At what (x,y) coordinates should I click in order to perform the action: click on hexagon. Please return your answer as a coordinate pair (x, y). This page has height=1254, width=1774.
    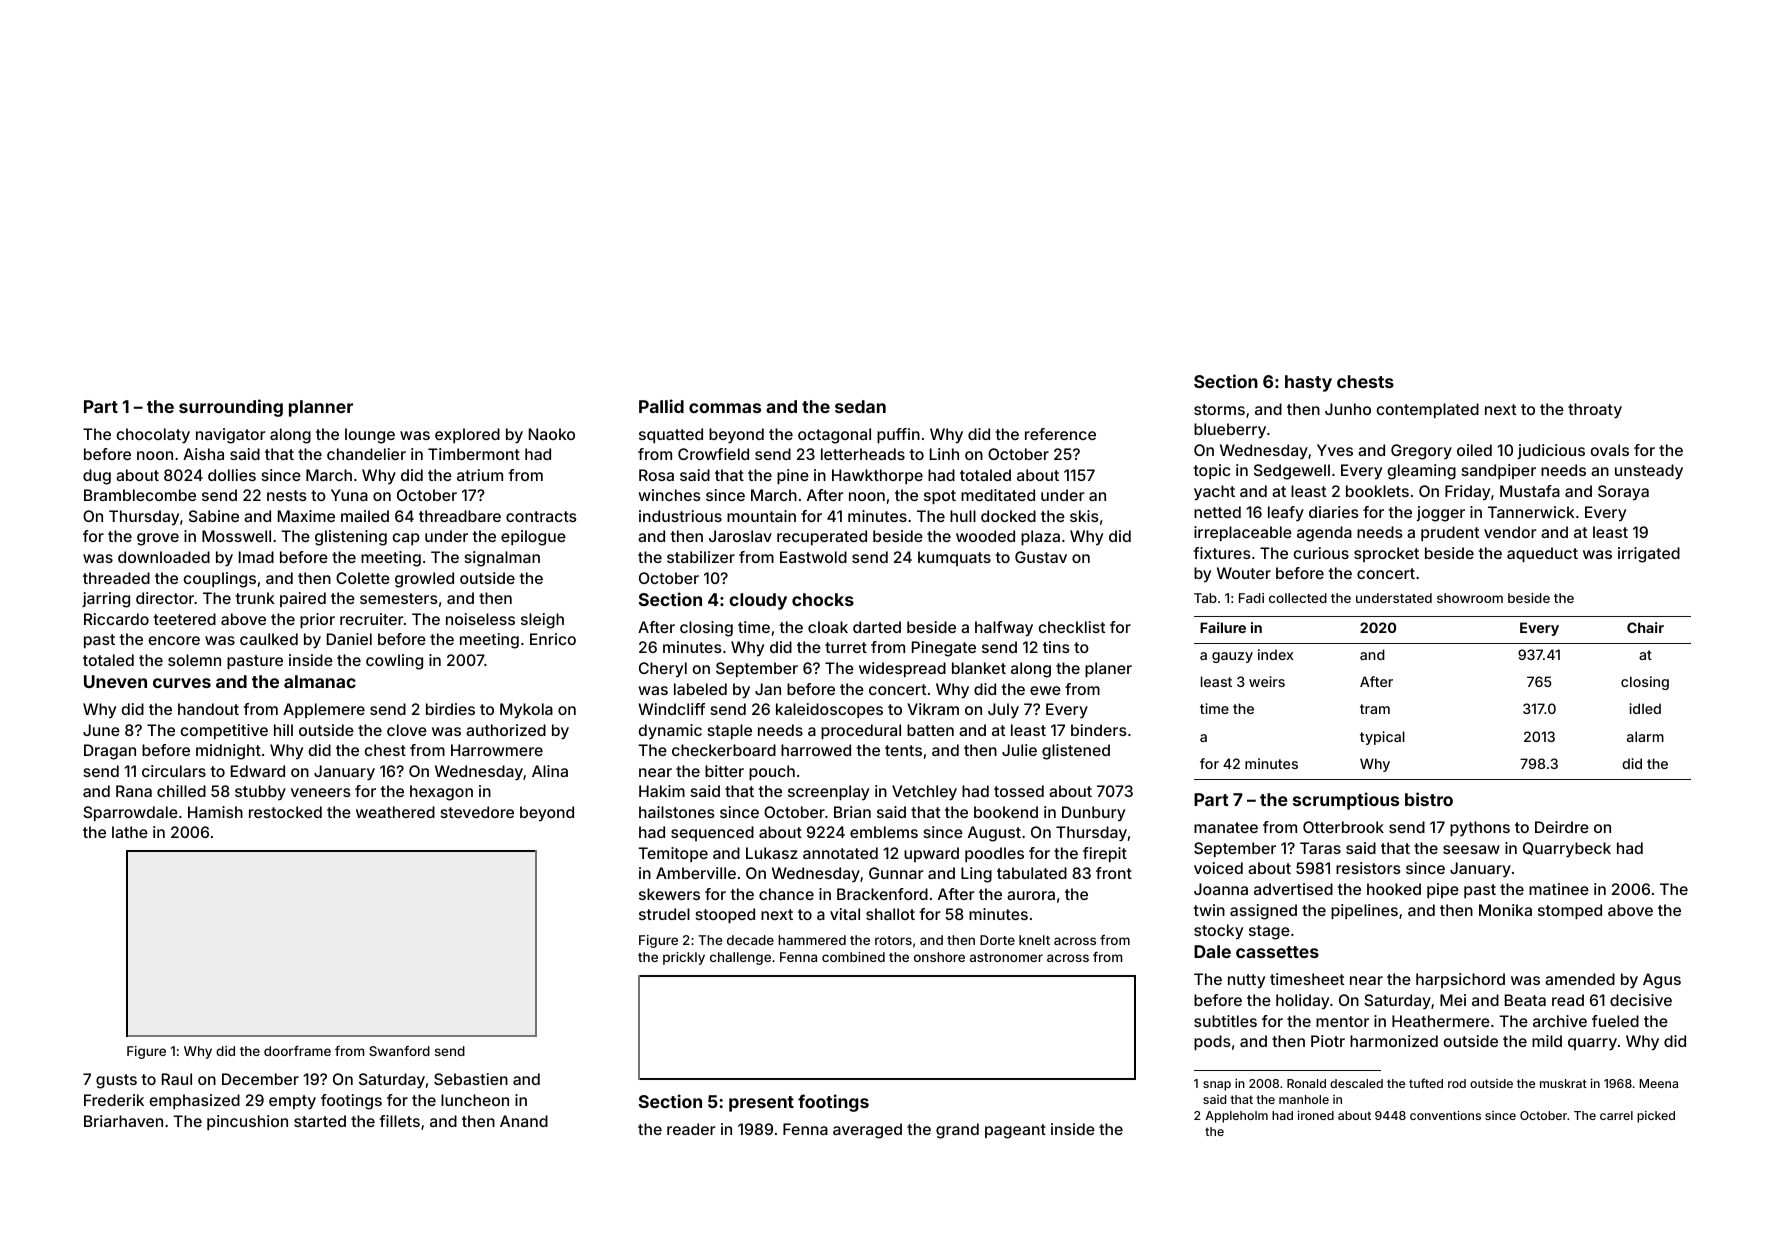
    Looking at the image, I should click on (441, 793).
